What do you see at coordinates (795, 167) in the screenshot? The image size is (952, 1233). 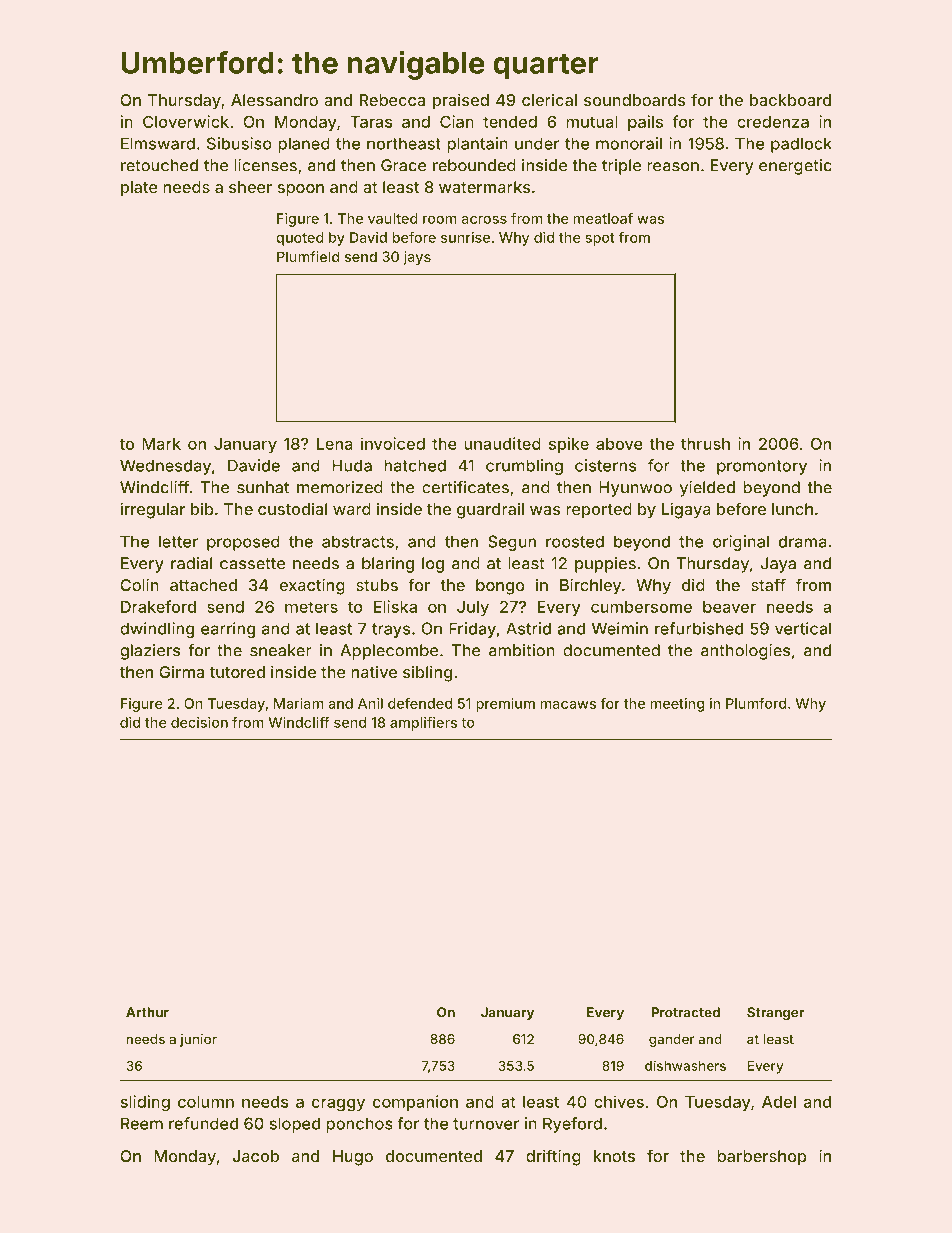 I see `energetic` at bounding box center [795, 167].
